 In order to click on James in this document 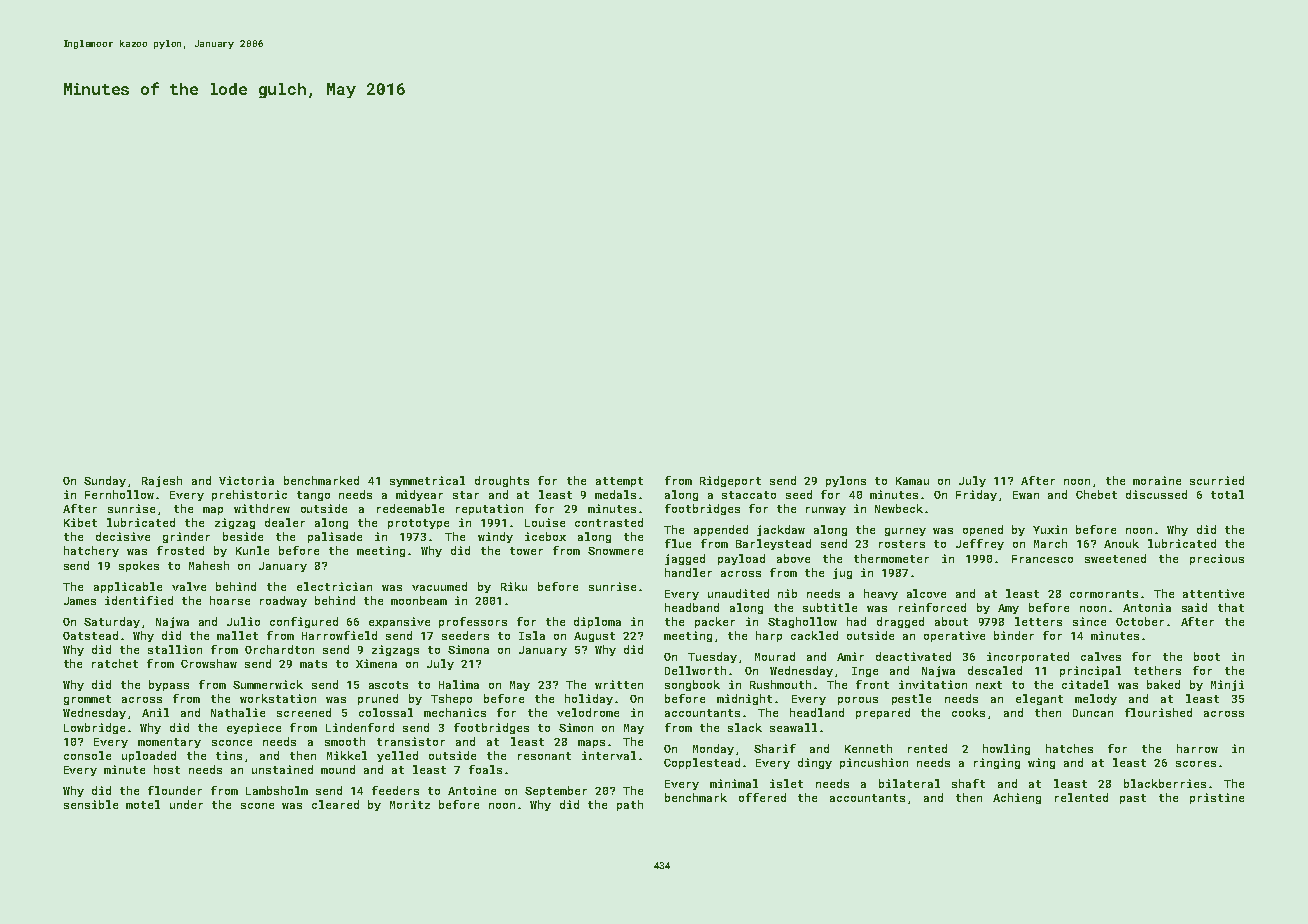, I will do `click(80, 601)`.
